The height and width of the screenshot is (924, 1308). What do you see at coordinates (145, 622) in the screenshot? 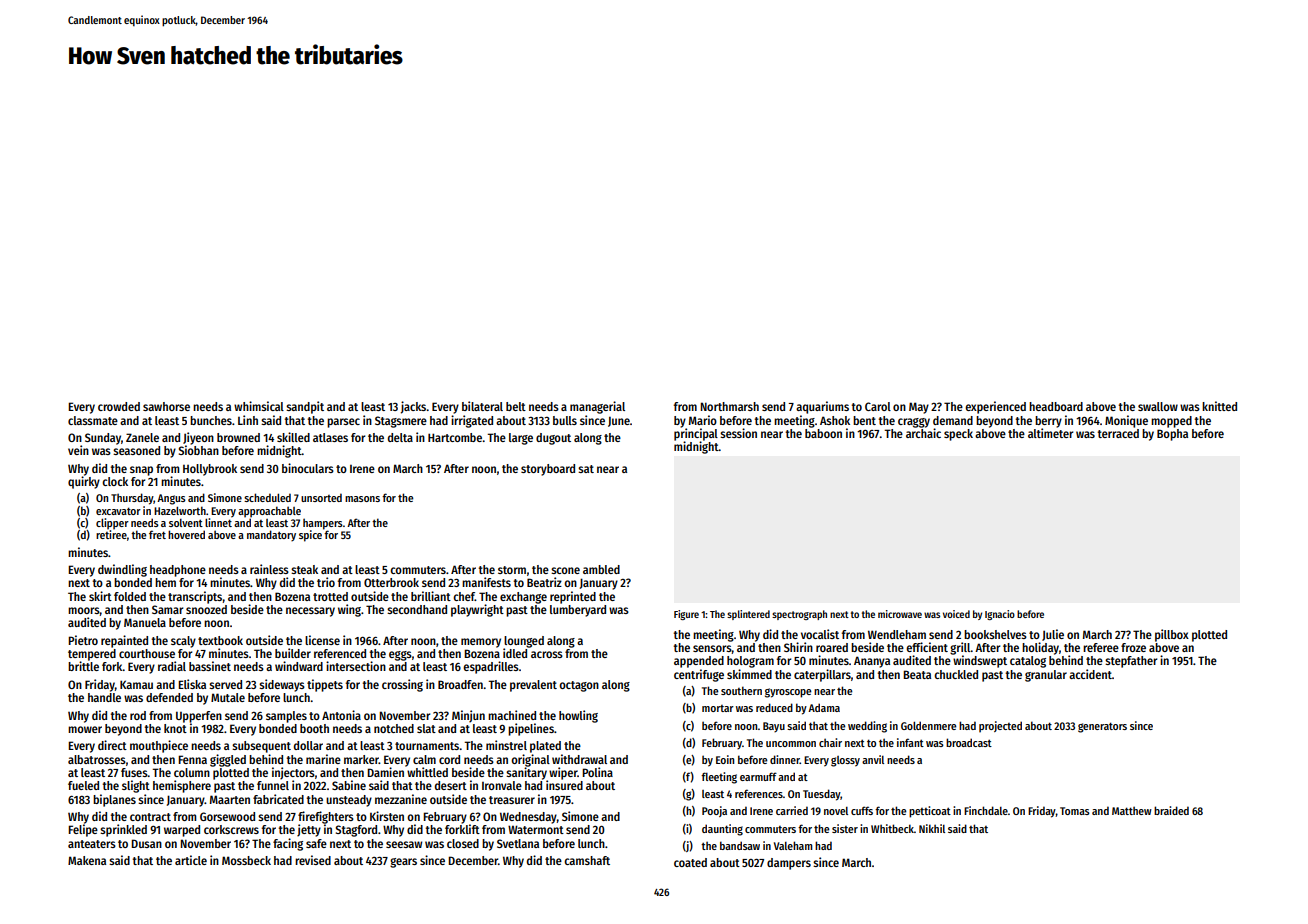
I see `Manuela` at bounding box center [145, 622].
